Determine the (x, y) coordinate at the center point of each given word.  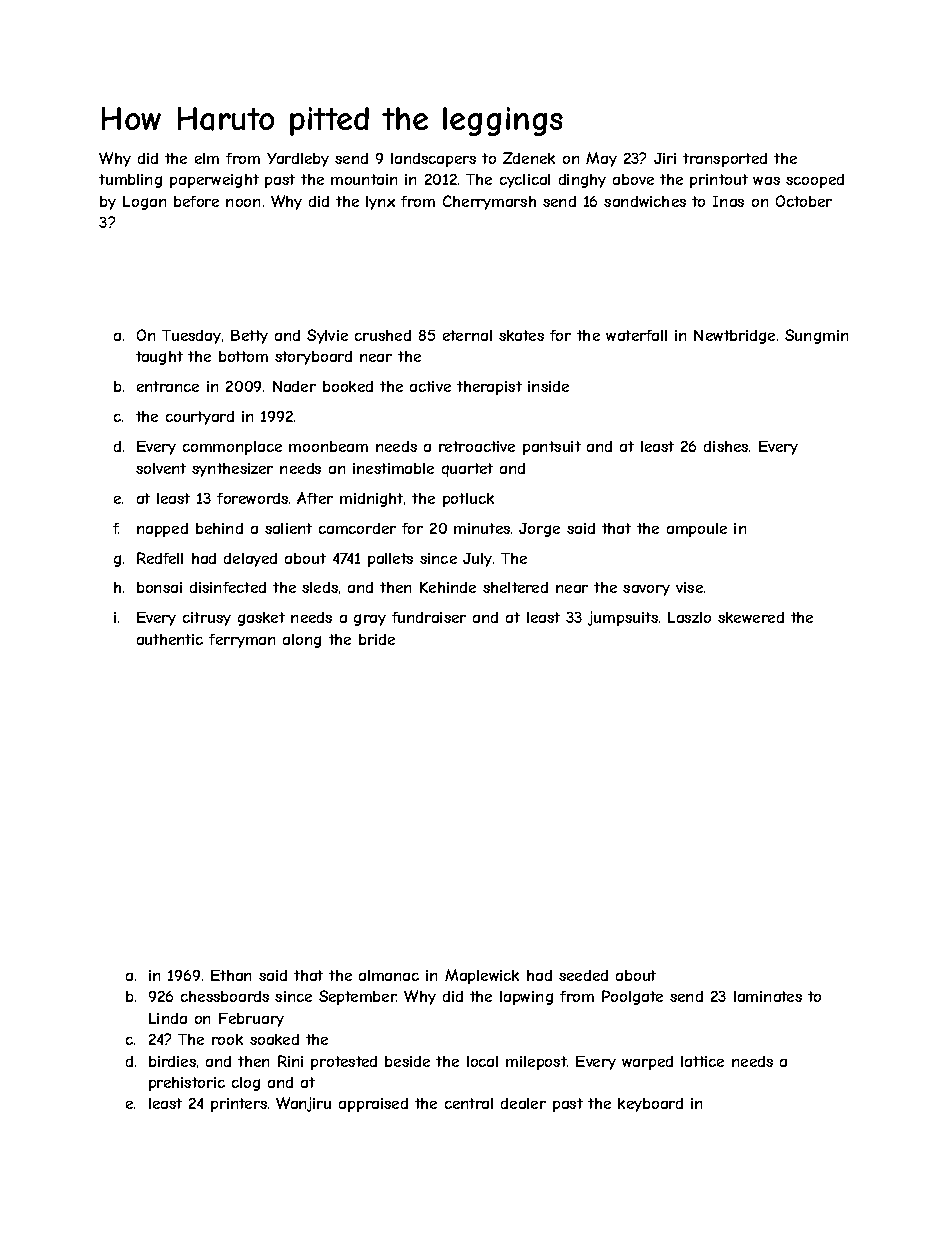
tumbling (130, 181)
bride (377, 639)
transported (725, 160)
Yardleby (298, 160)
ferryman (242, 641)
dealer (523, 1103)
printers (239, 1105)
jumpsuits (623, 618)
